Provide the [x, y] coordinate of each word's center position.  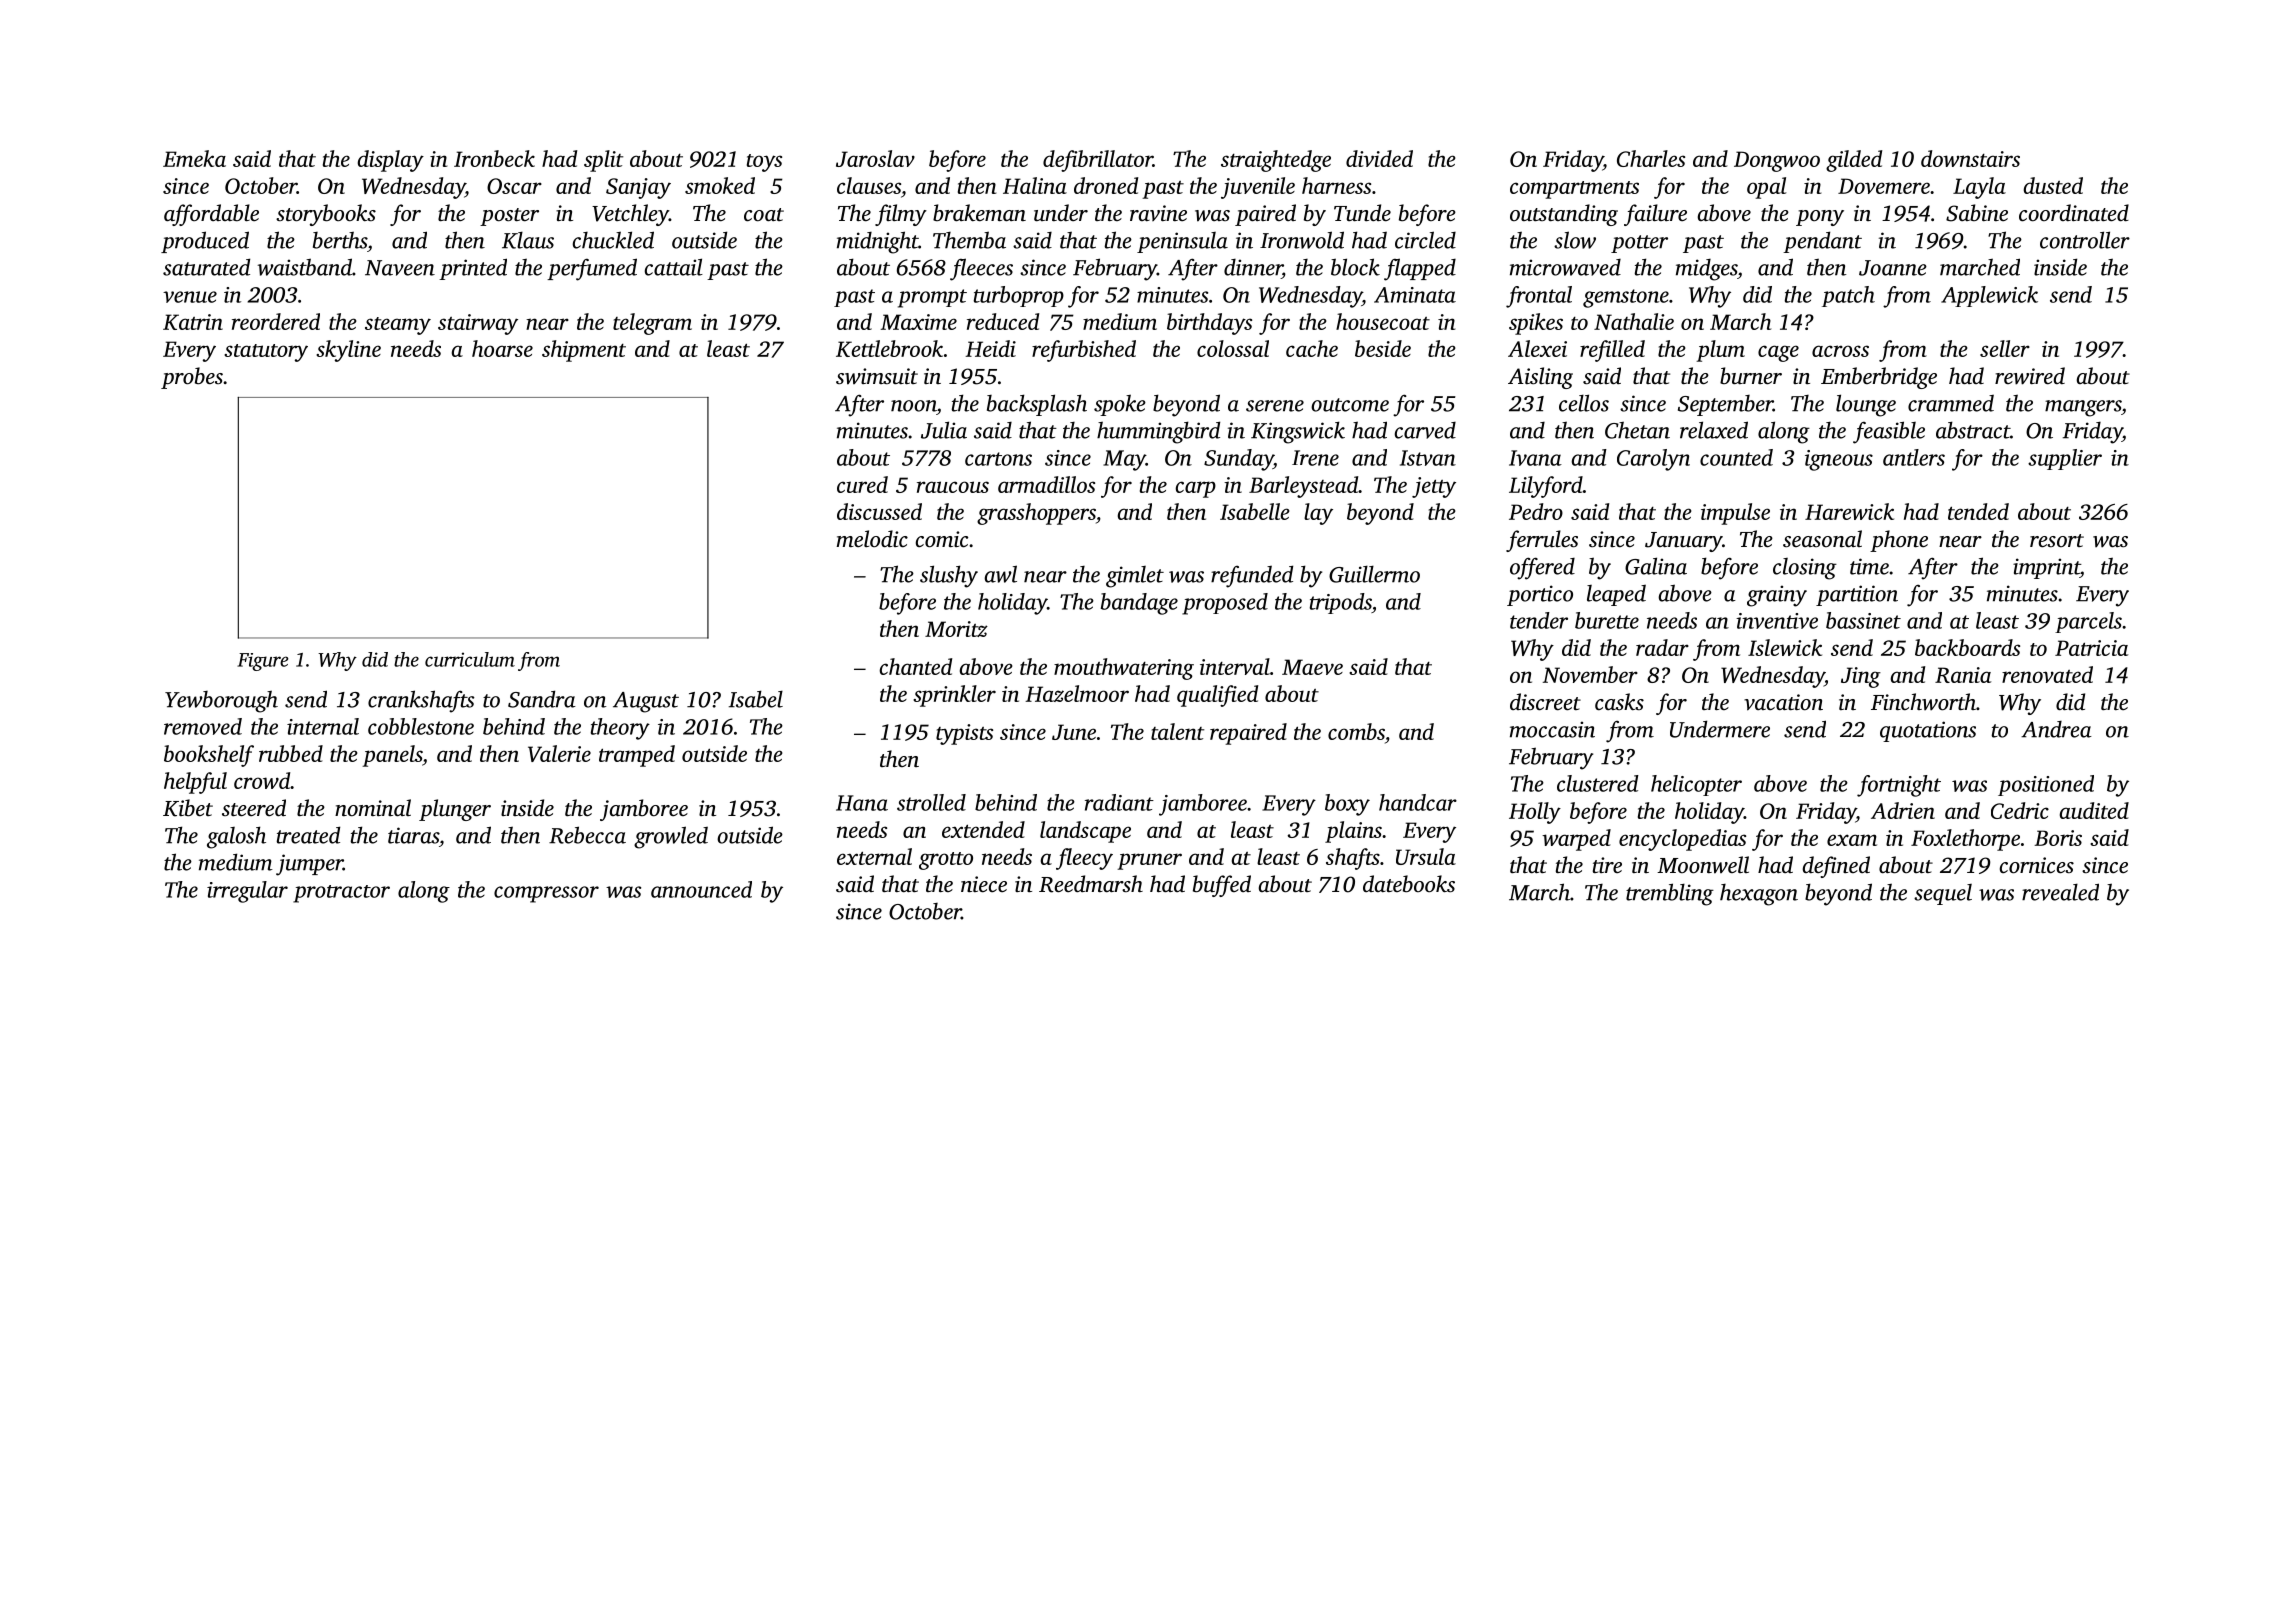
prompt [932, 298]
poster [509, 217]
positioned [2046, 785]
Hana [862, 803]
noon [914, 406]
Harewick [1849, 511]
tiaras [413, 835]
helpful [195, 783]
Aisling [1540, 378]
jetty [1434, 487]
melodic [872, 539]
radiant [1119, 802]
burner [1751, 376]
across [1840, 351]
